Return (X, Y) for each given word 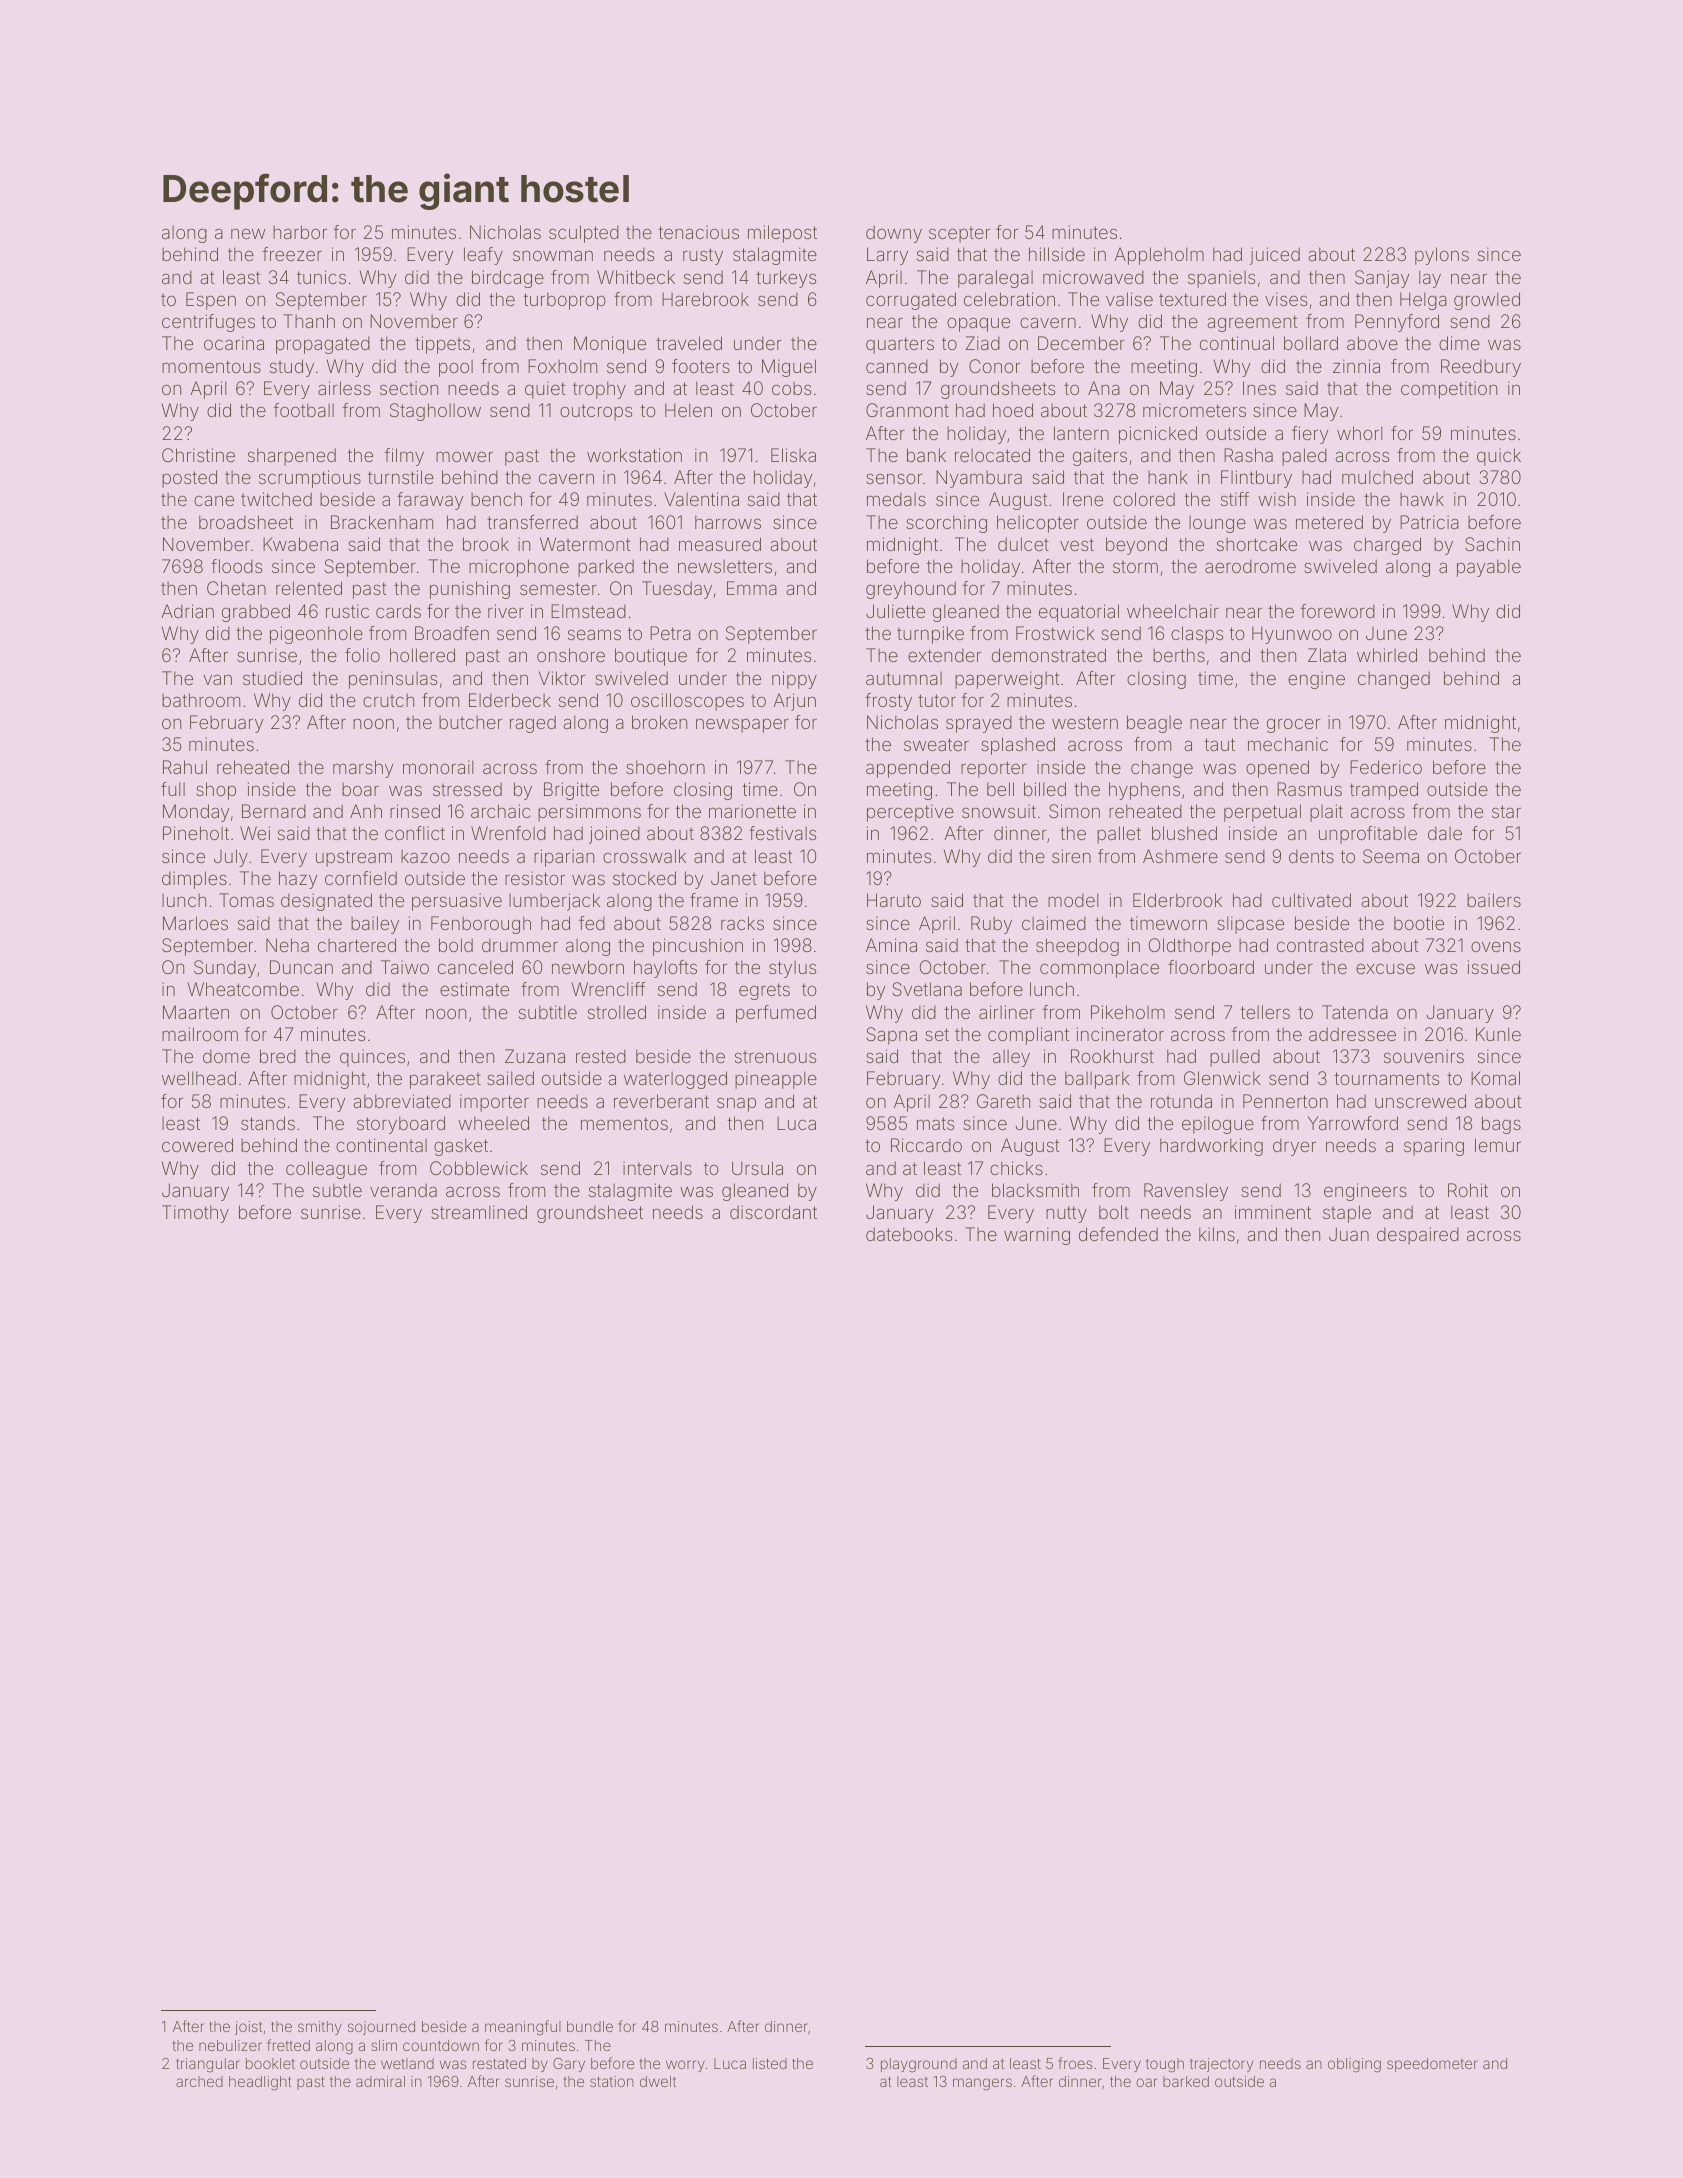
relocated (992, 455)
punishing (470, 590)
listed (770, 2063)
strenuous (775, 1057)
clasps (1197, 635)
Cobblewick (479, 1168)
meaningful (523, 2028)
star (1506, 811)
